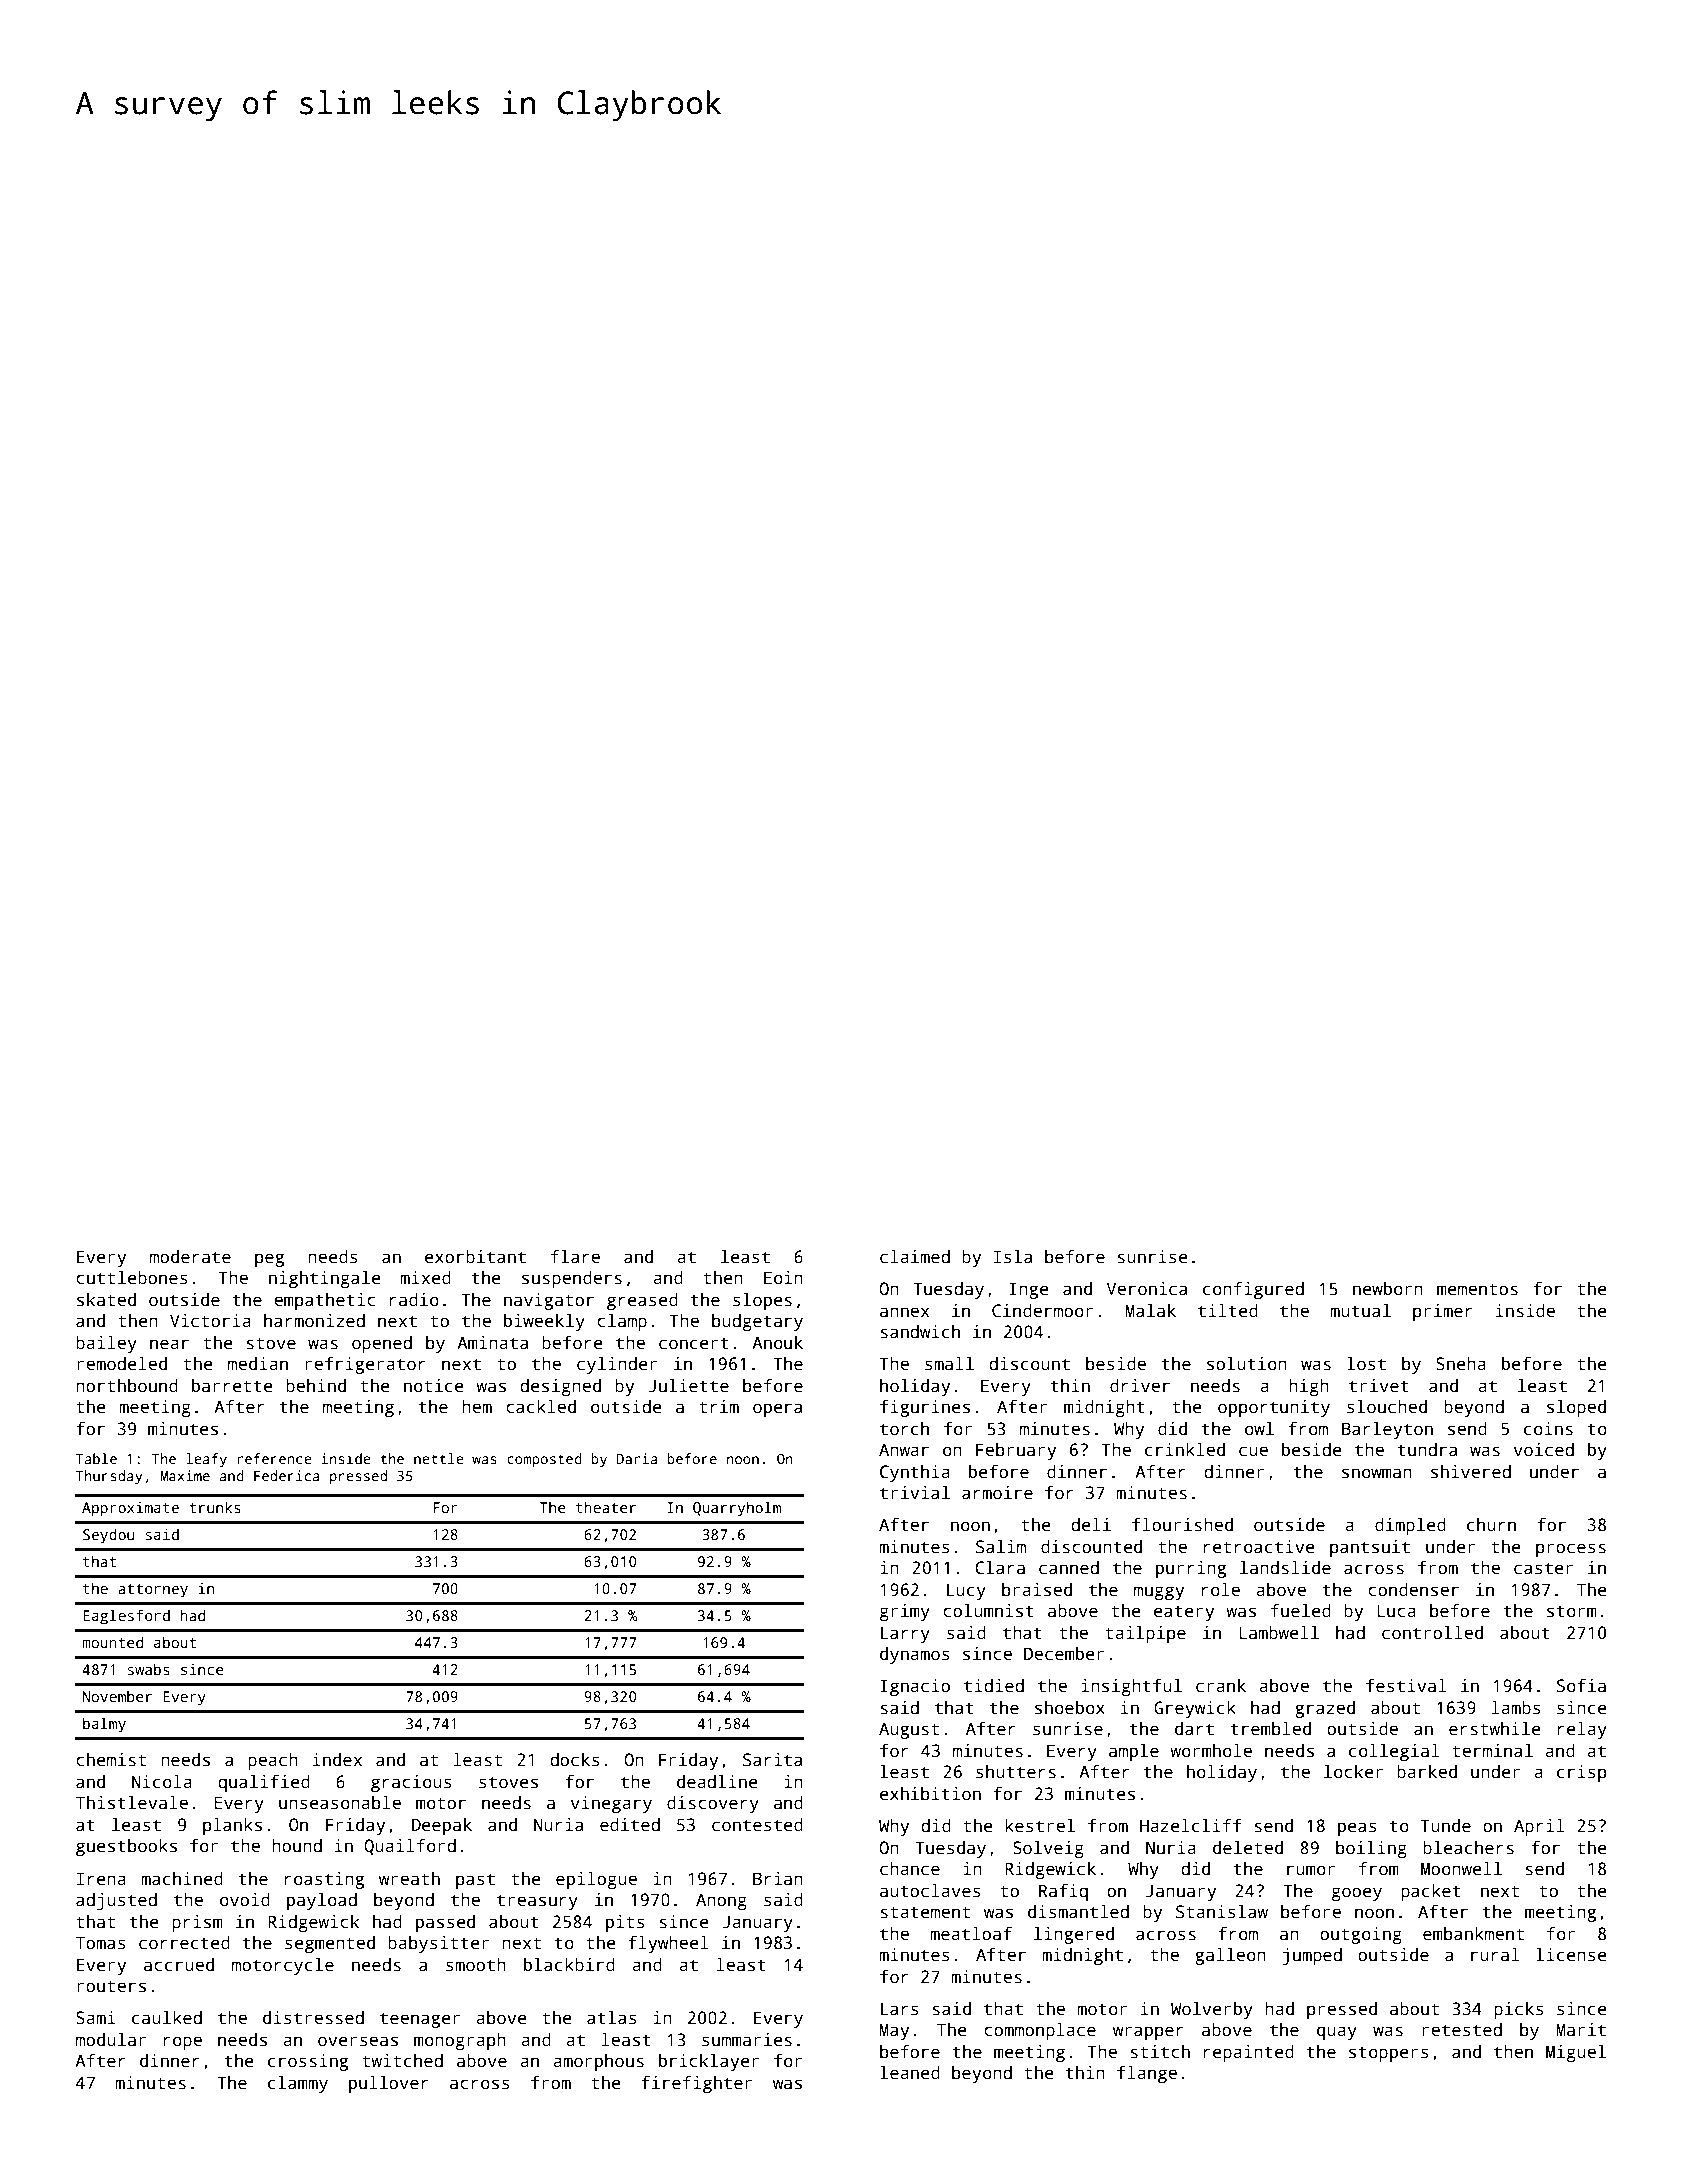  I want to click on collegial, so click(1394, 1752).
